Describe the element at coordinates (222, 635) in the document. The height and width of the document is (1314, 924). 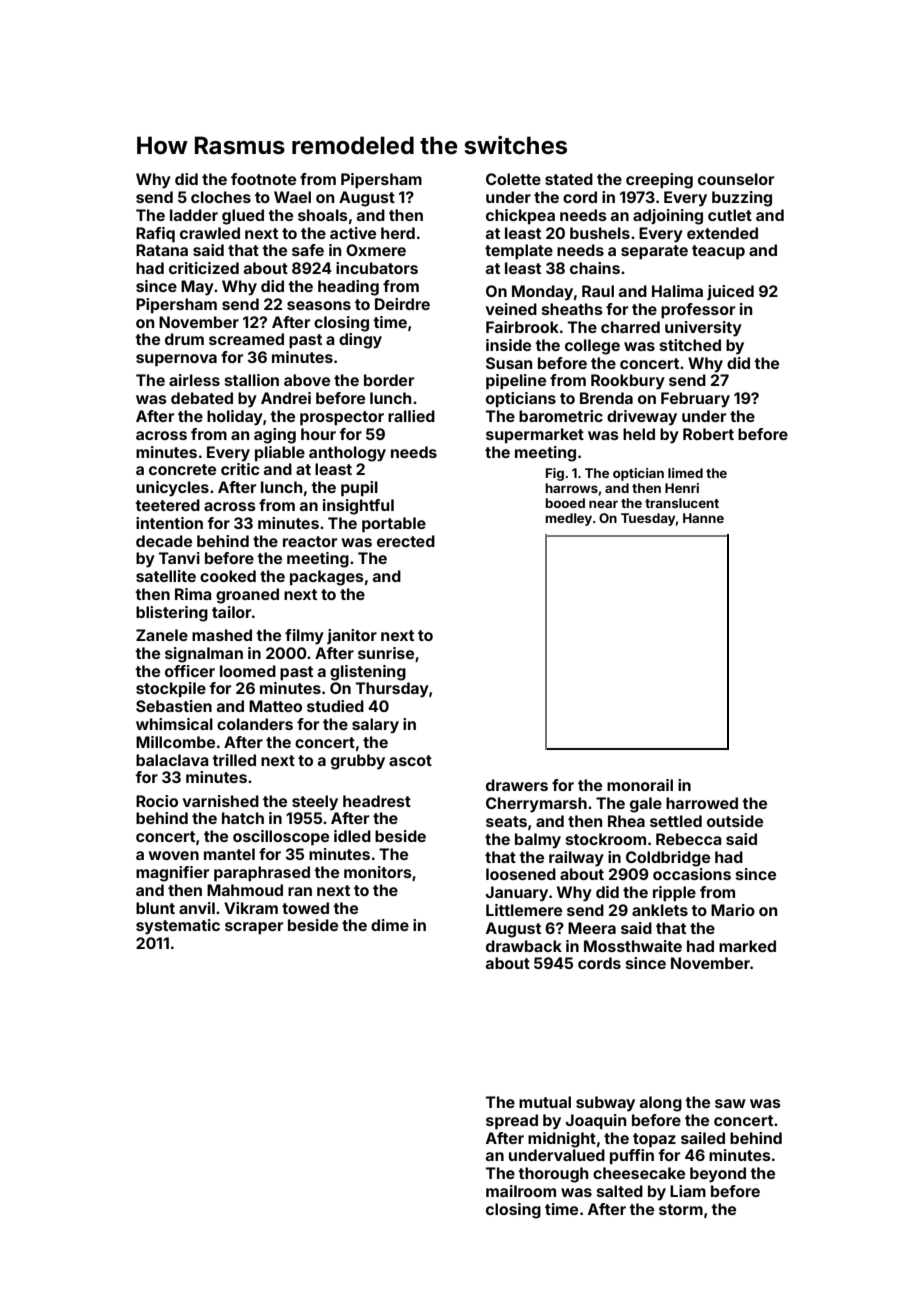
I see `mashed` at that location.
